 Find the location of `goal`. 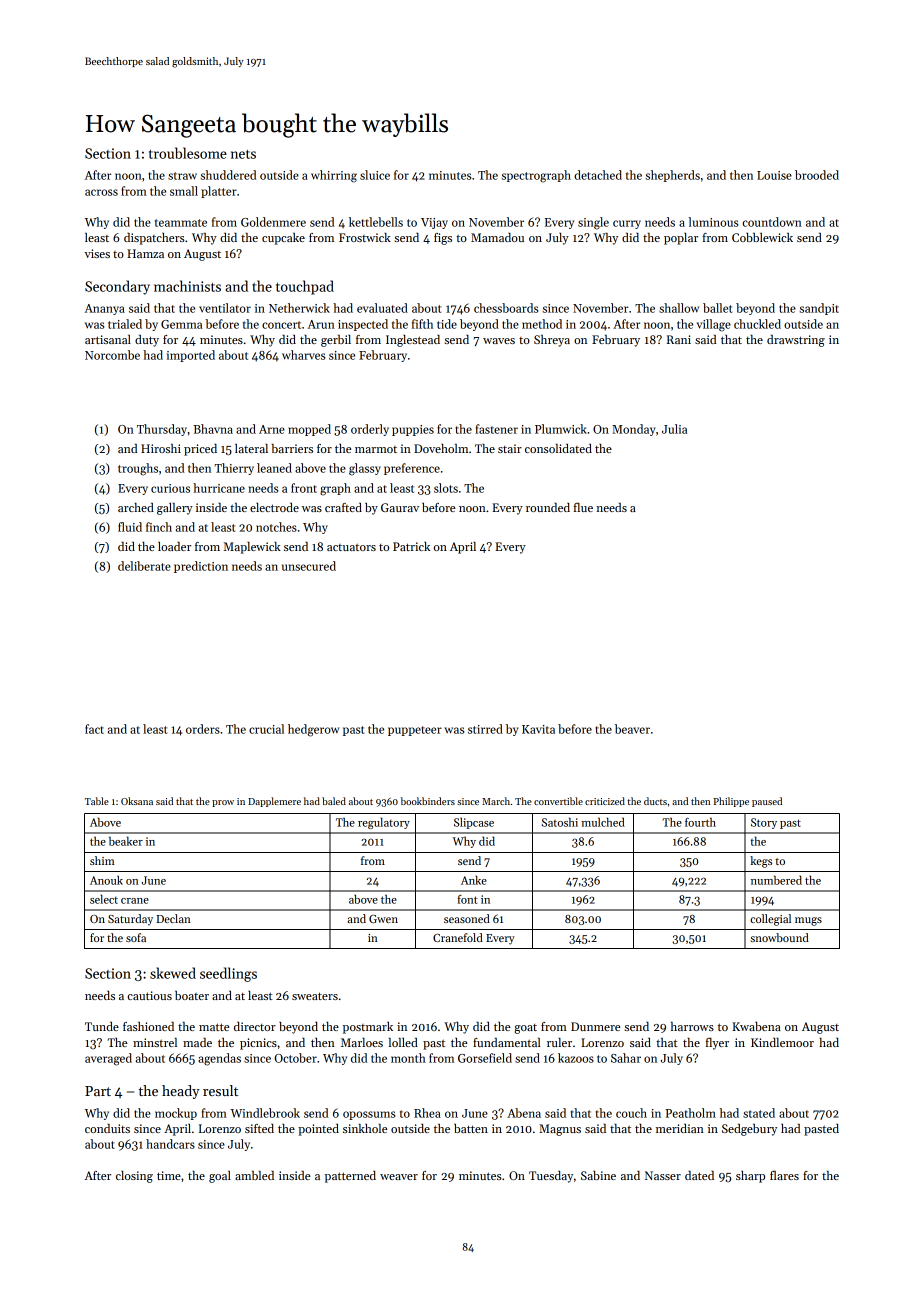

goal is located at coordinates (220, 1177).
